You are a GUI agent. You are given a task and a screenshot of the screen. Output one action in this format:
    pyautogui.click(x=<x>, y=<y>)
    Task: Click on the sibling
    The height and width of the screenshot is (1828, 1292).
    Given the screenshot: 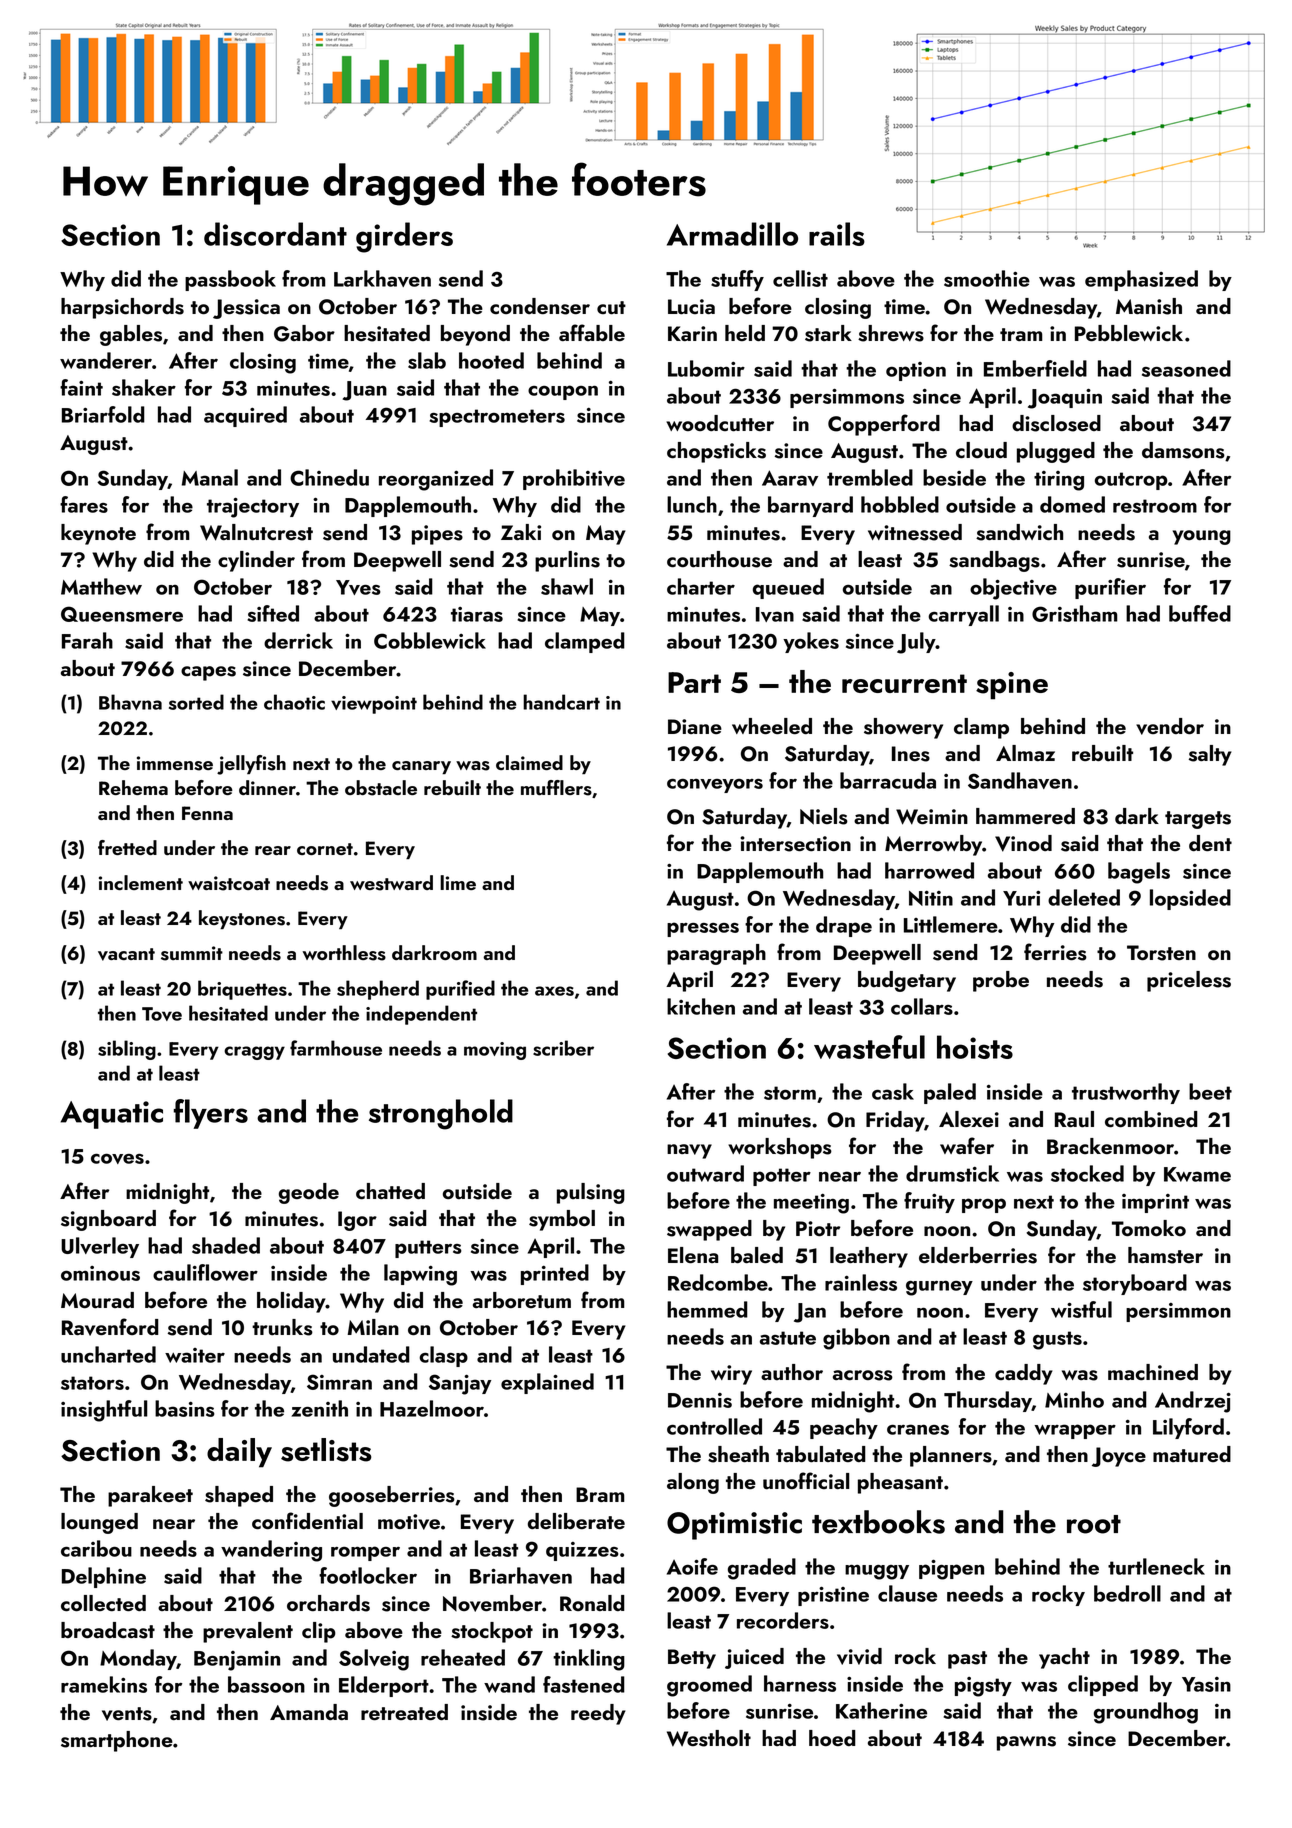 What is the action you would take?
    pyautogui.click(x=127, y=1050)
